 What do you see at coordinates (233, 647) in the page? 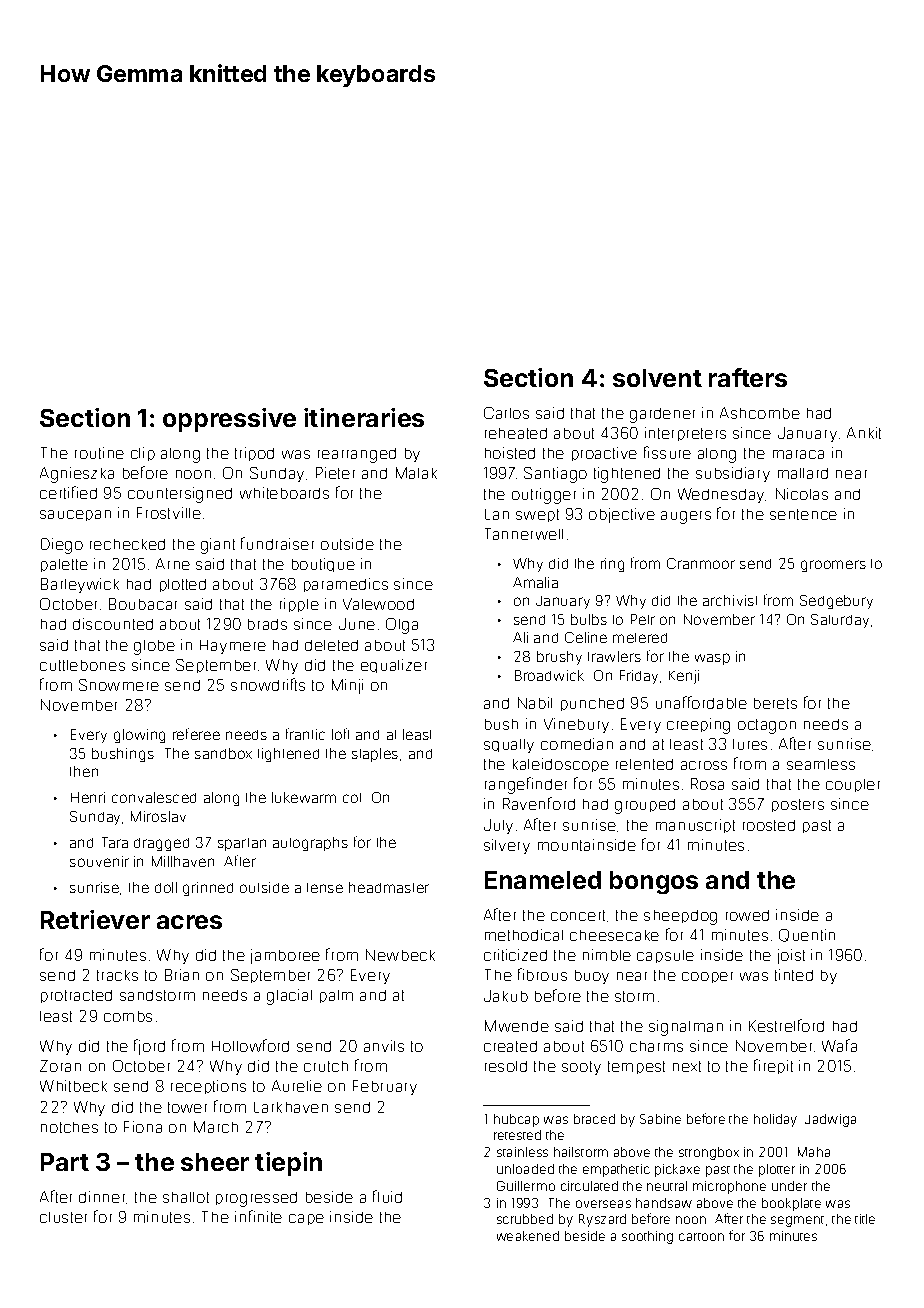
I see `Haymere` at bounding box center [233, 647].
